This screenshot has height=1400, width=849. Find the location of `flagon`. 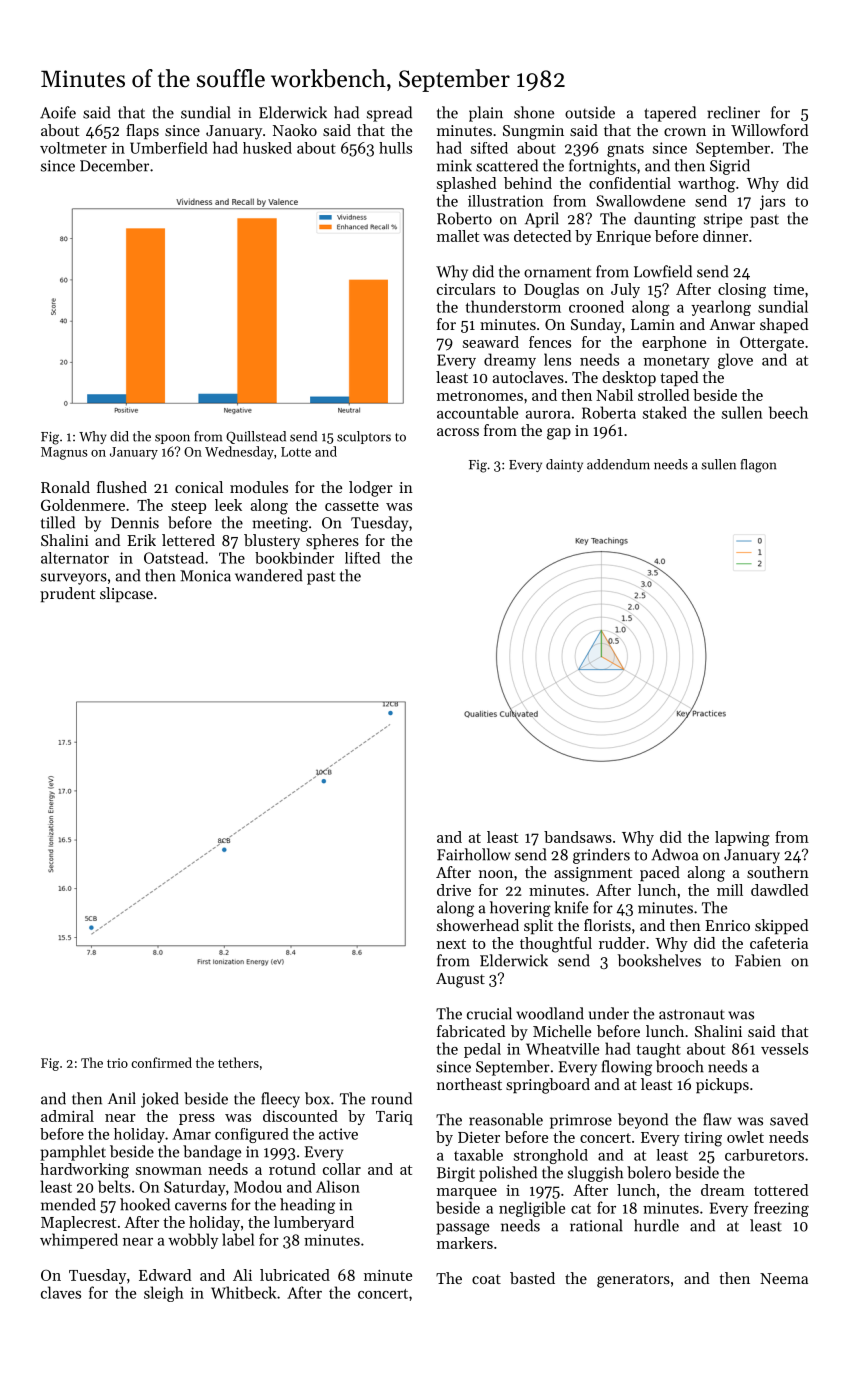

flagon is located at coordinates (758, 466).
